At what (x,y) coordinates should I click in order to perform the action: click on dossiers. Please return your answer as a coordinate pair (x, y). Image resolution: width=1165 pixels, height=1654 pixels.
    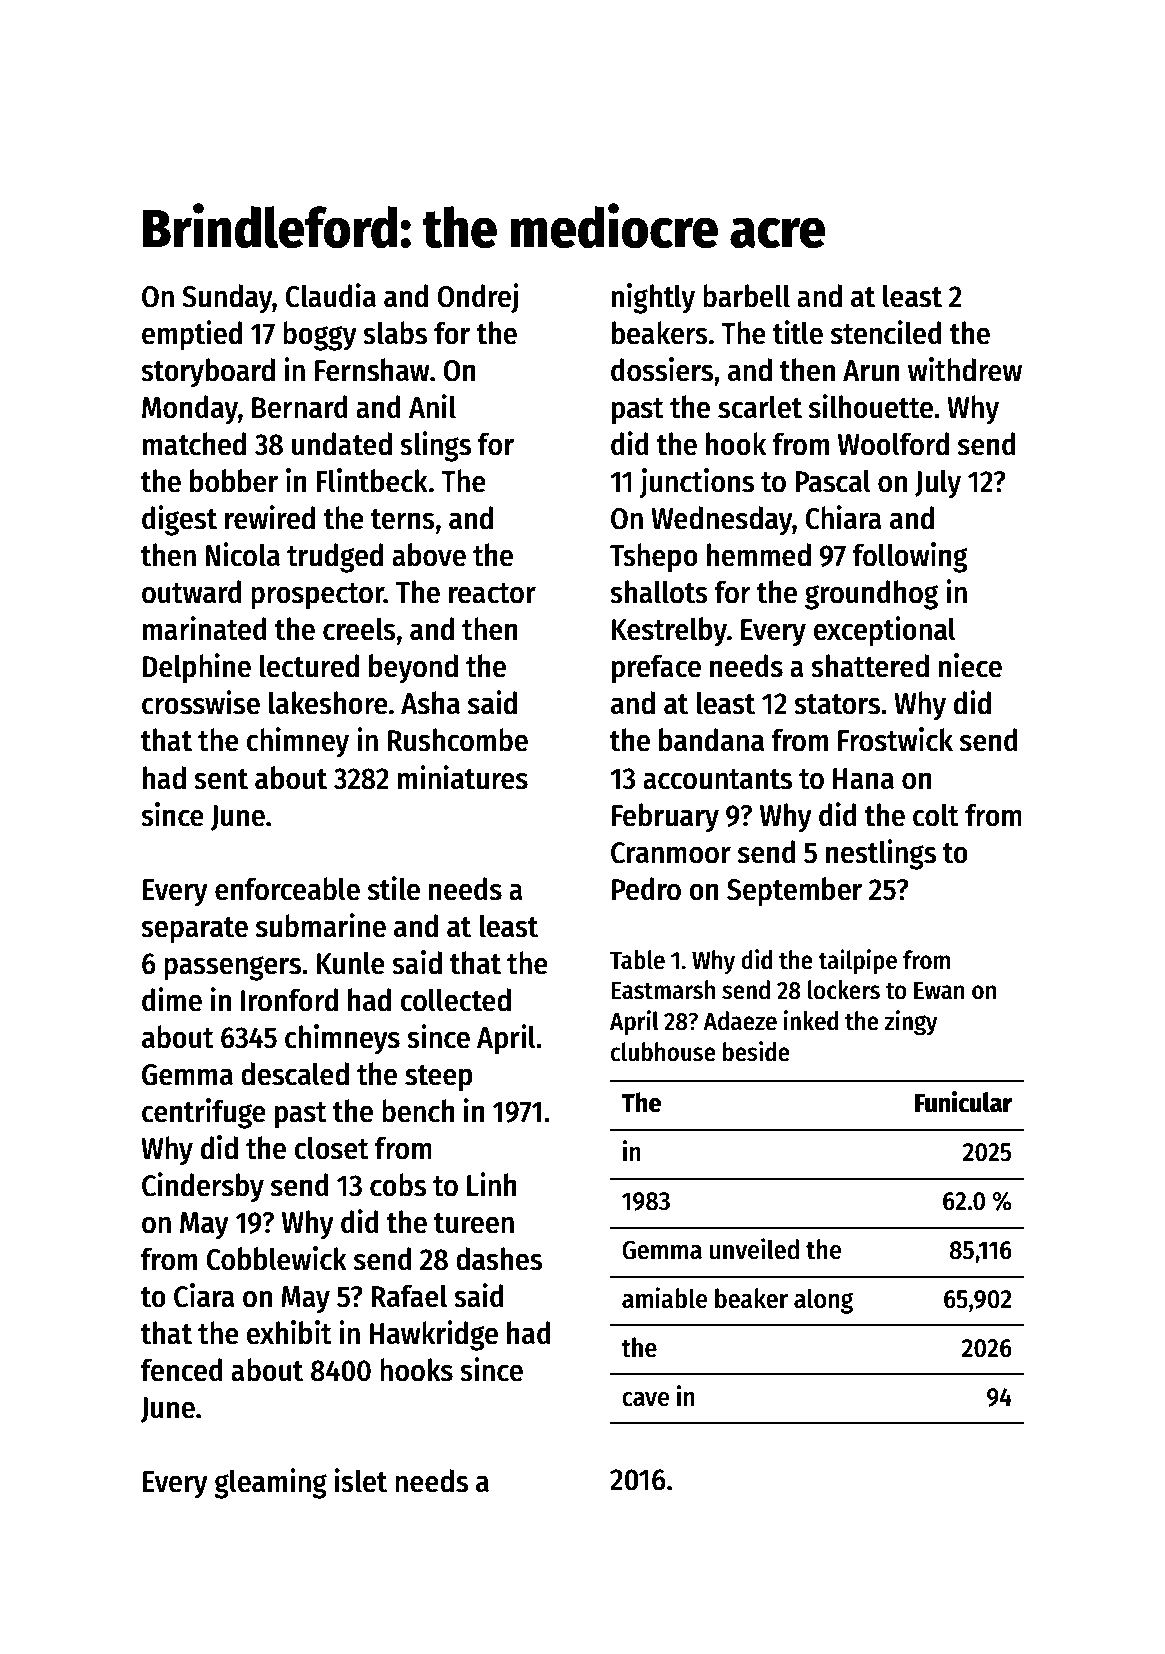
    Looking at the image, I should click on (662, 369).
